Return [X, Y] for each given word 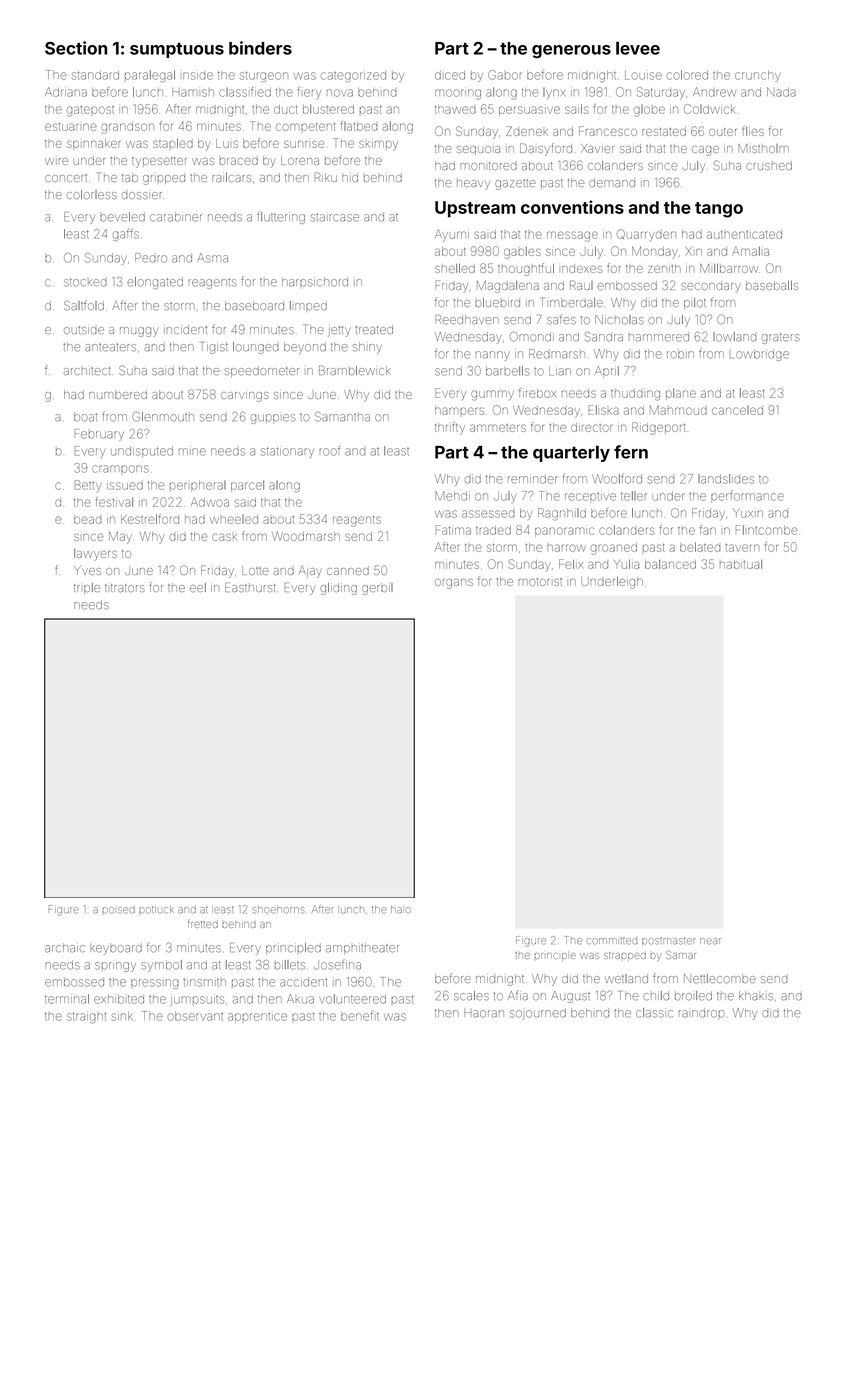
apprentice [257, 1018]
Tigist [214, 348]
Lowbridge [759, 355]
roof [329, 451]
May [120, 537]
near [710, 941]
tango [719, 210]
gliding [338, 589]
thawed [455, 109]
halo [401, 909]
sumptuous [177, 50]
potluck [156, 910]
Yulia [626, 564]
